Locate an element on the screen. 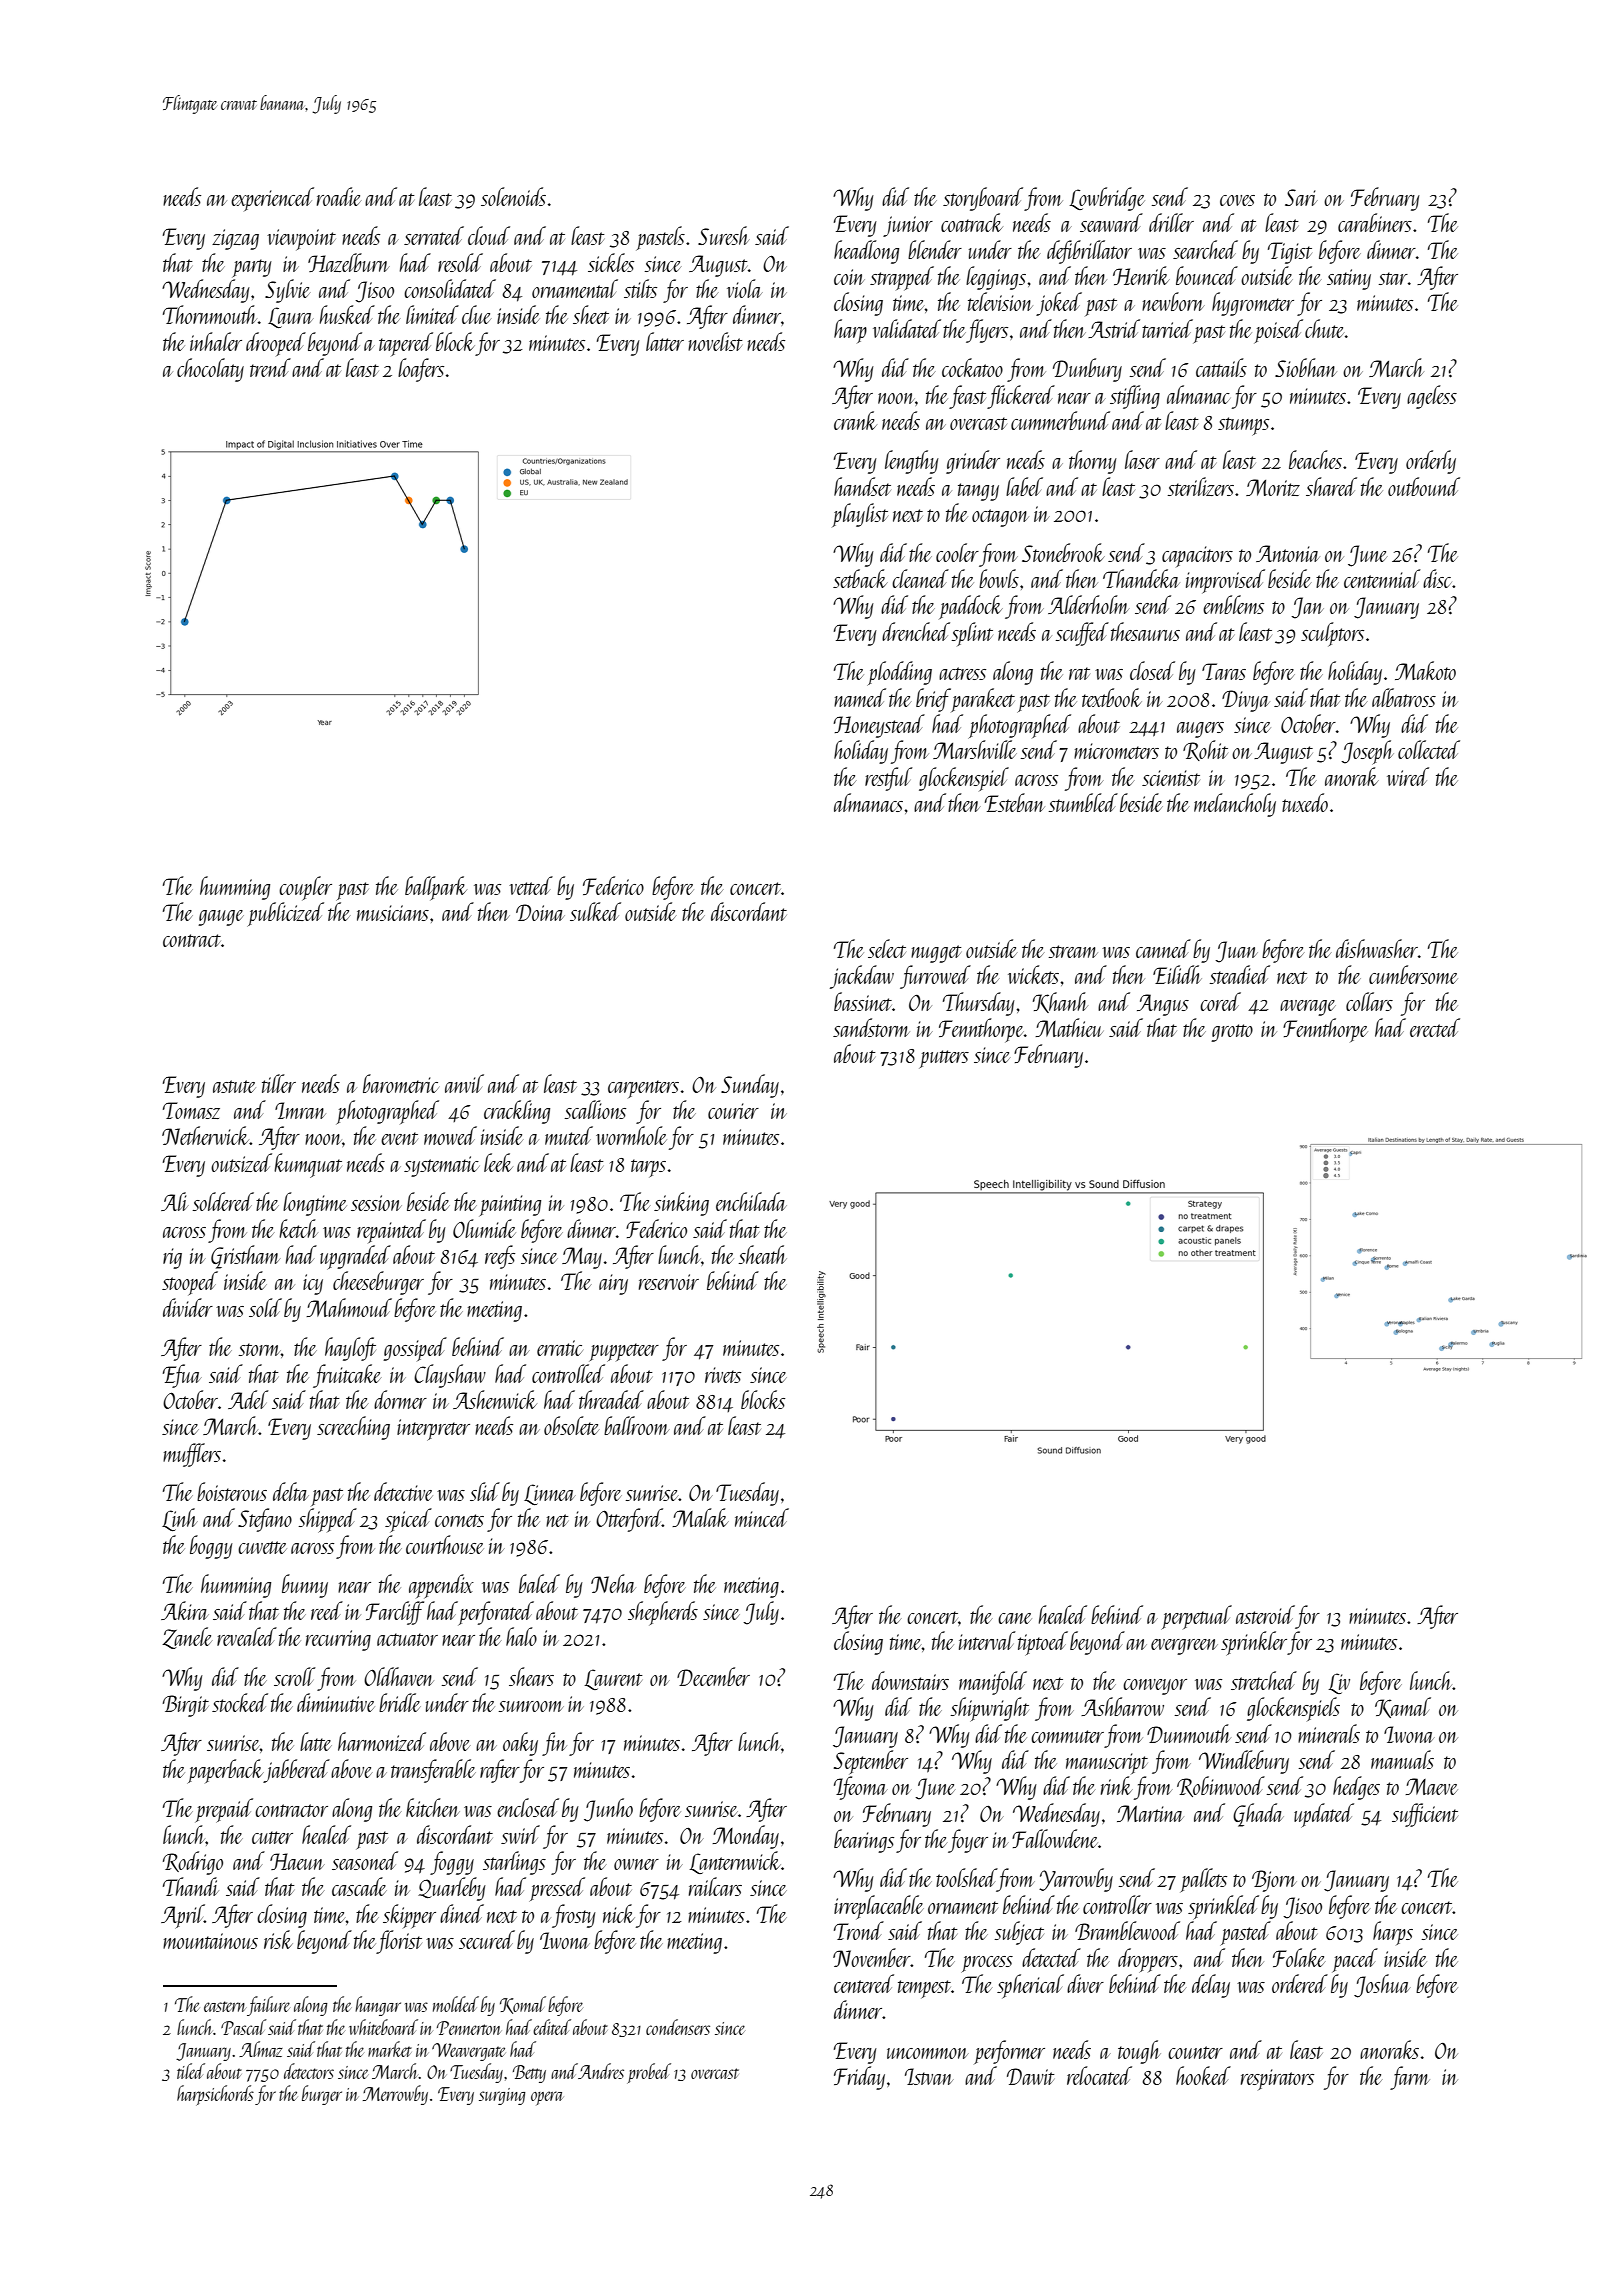 This screenshot has width=1620, height=2292. Antonia is located at coordinates (1288, 553).
